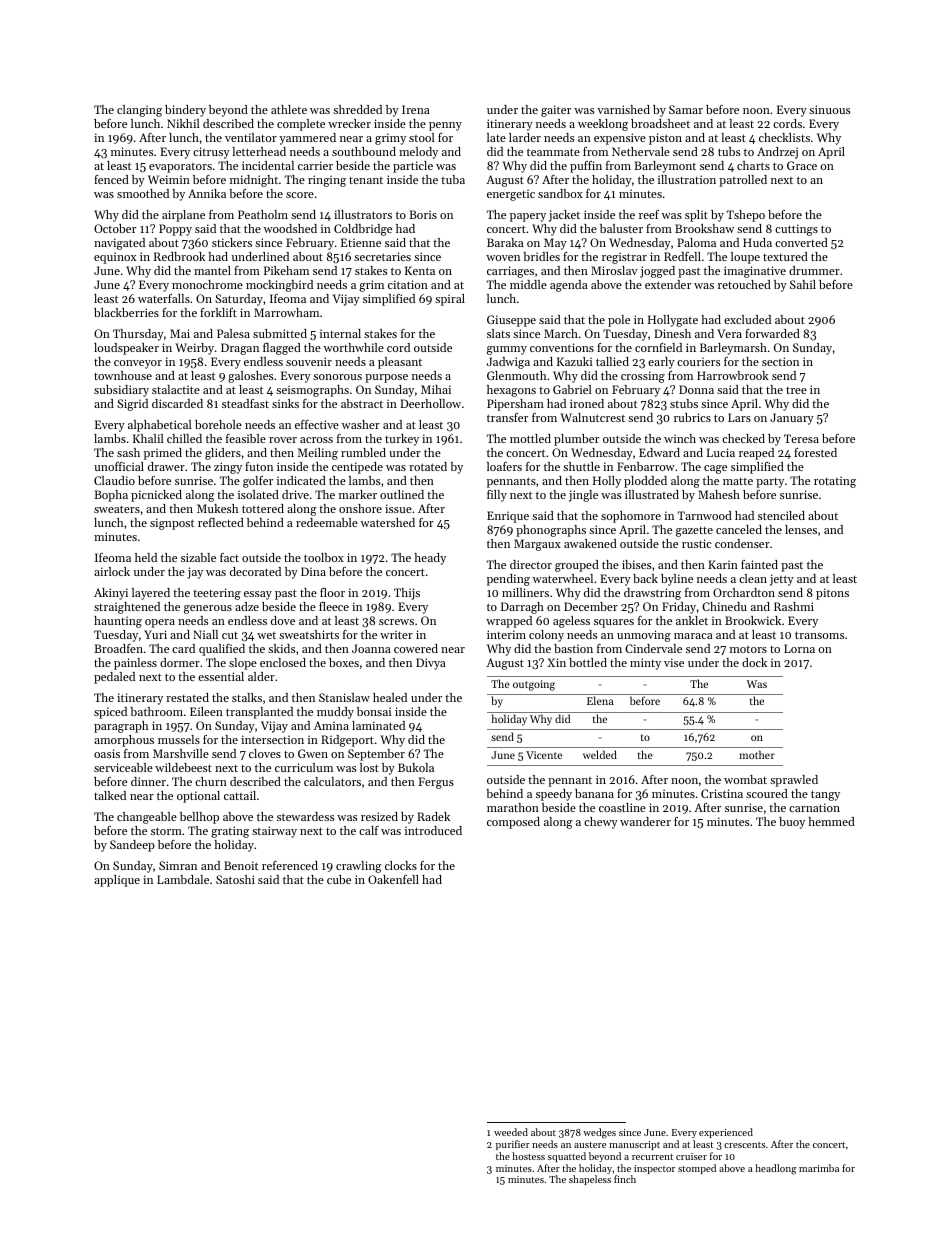 The height and width of the screenshot is (1233, 952). Describe the element at coordinates (119, 466) in the screenshot. I see `unofficial` at that location.
